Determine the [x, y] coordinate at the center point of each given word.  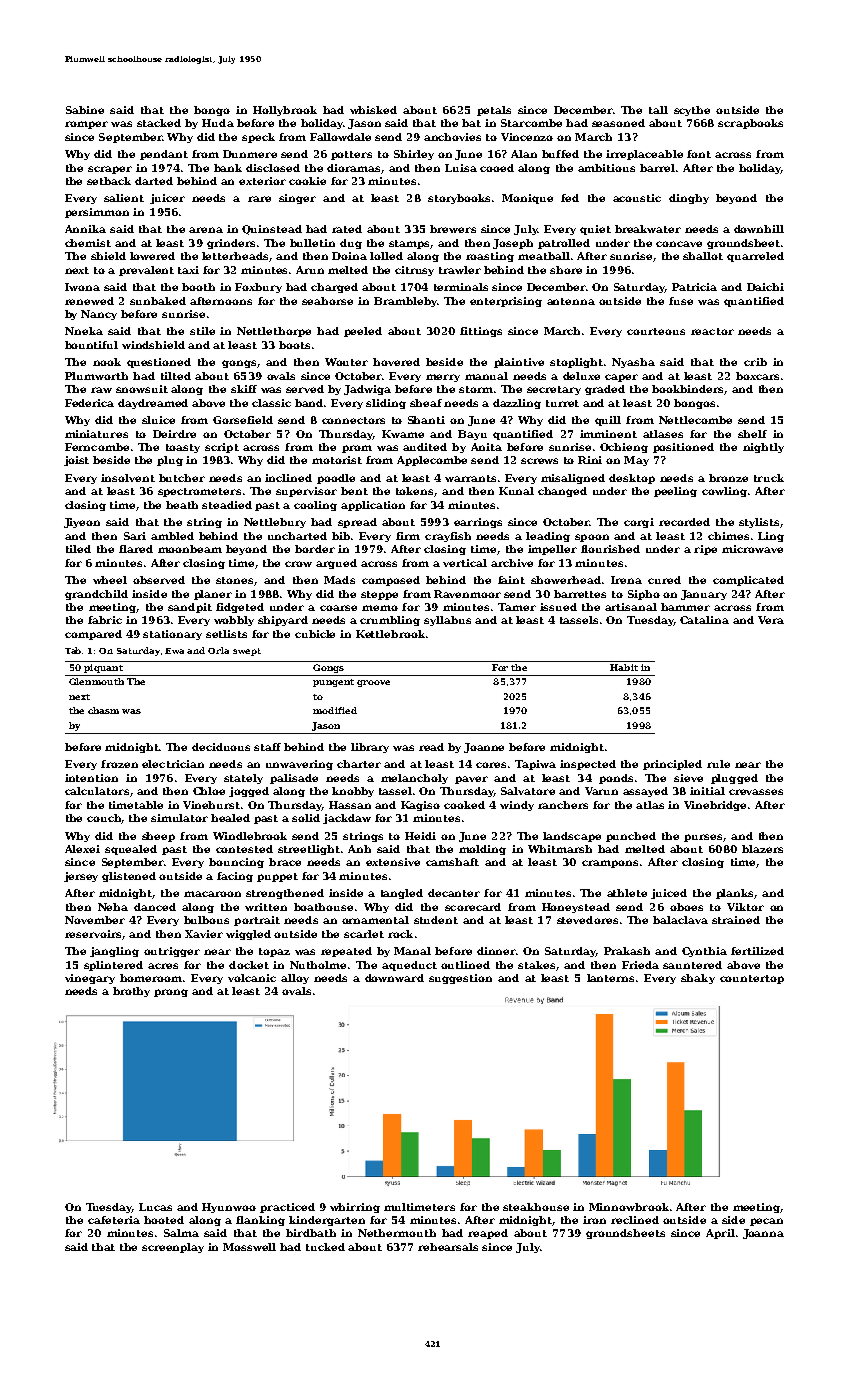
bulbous [206, 920]
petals [494, 111]
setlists [226, 634]
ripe [705, 550]
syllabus [447, 621]
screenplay [173, 1248]
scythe [692, 111]
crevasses [756, 792]
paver [471, 780]
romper [86, 125]
